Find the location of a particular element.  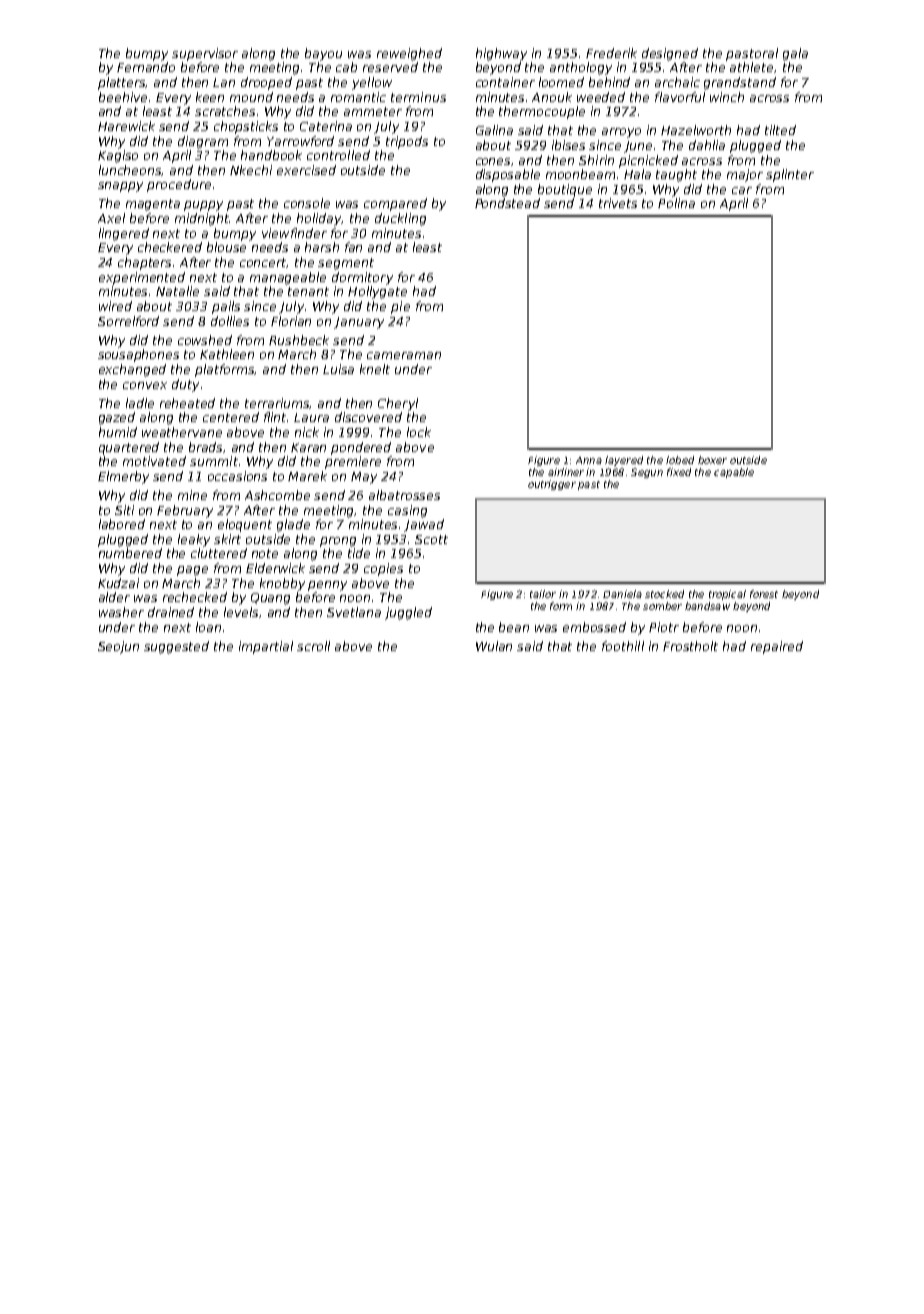

Harewick is located at coordinates (126, 126).
